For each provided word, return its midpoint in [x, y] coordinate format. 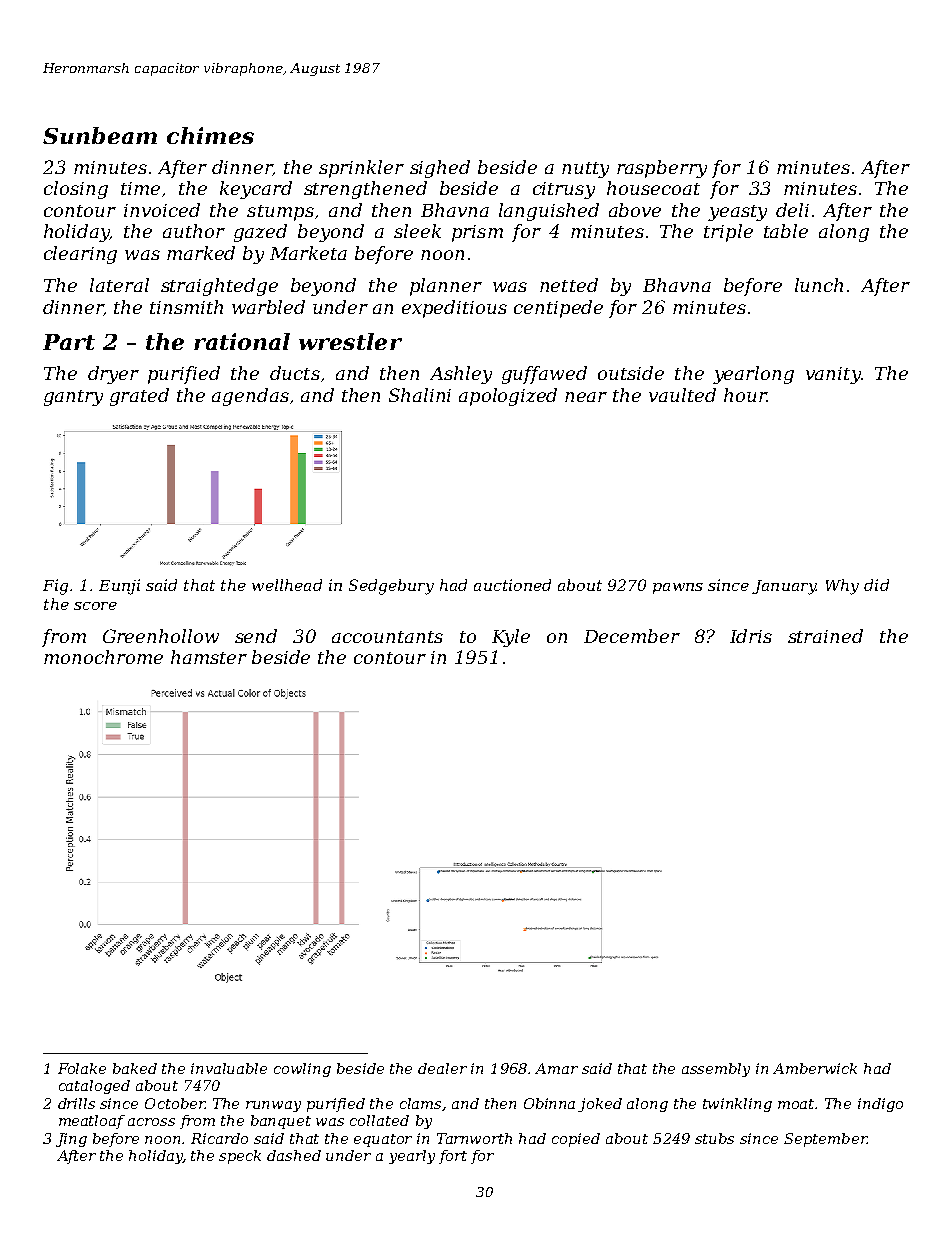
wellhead [287, 585]
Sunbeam [100, 135]
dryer [113, 375]
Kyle [511, 638]
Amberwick [815, 1068]
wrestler [350, 341]
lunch [819, 285]
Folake [82, 1068]
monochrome [103, 657]
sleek [417, 231]
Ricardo [219, 1138]
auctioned [512, 585]
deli [792, 210]
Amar [556, 1068]
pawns [678, 588]
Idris [751, 636]
